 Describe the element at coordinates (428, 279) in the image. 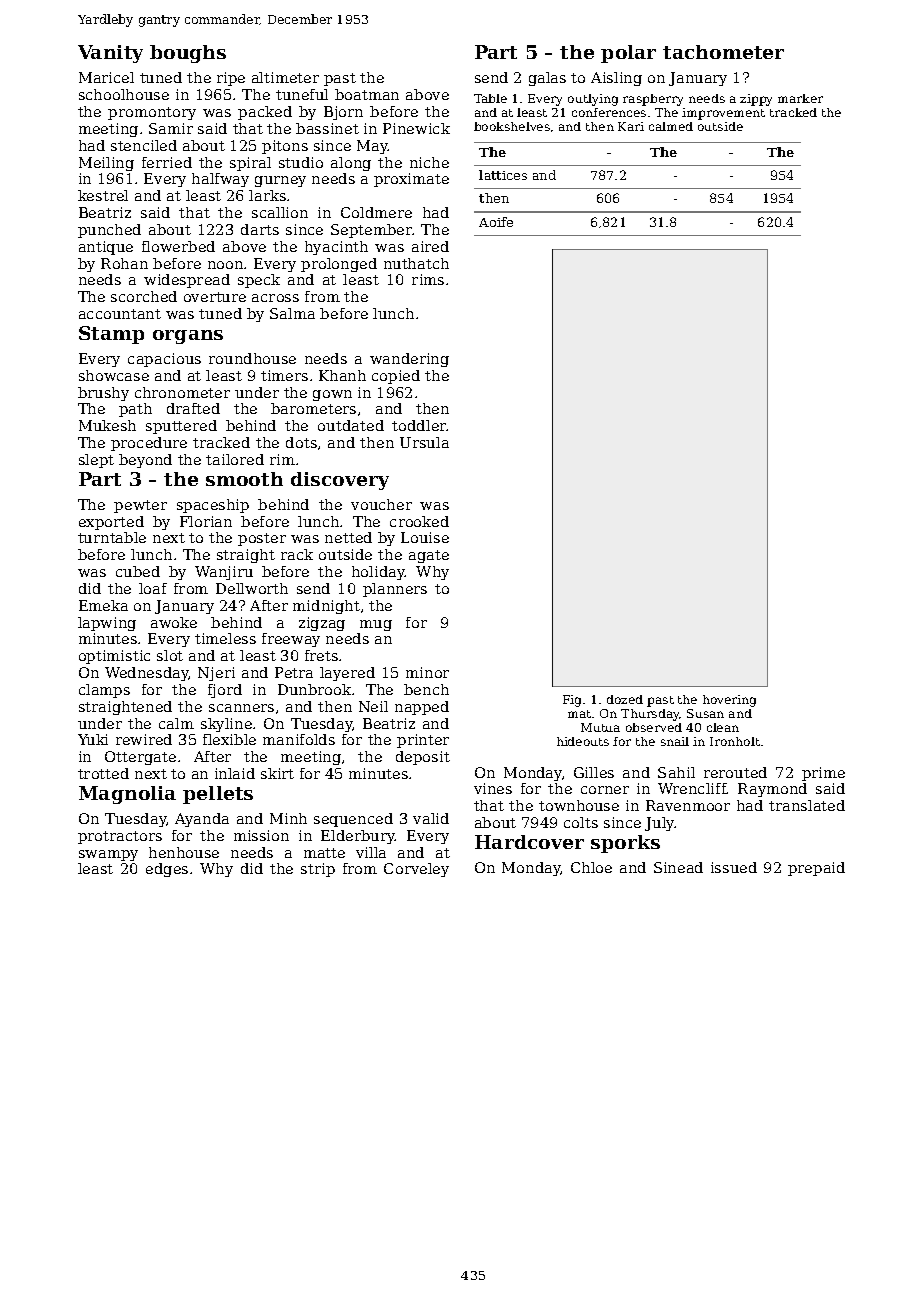

I see `rims` at that location.
